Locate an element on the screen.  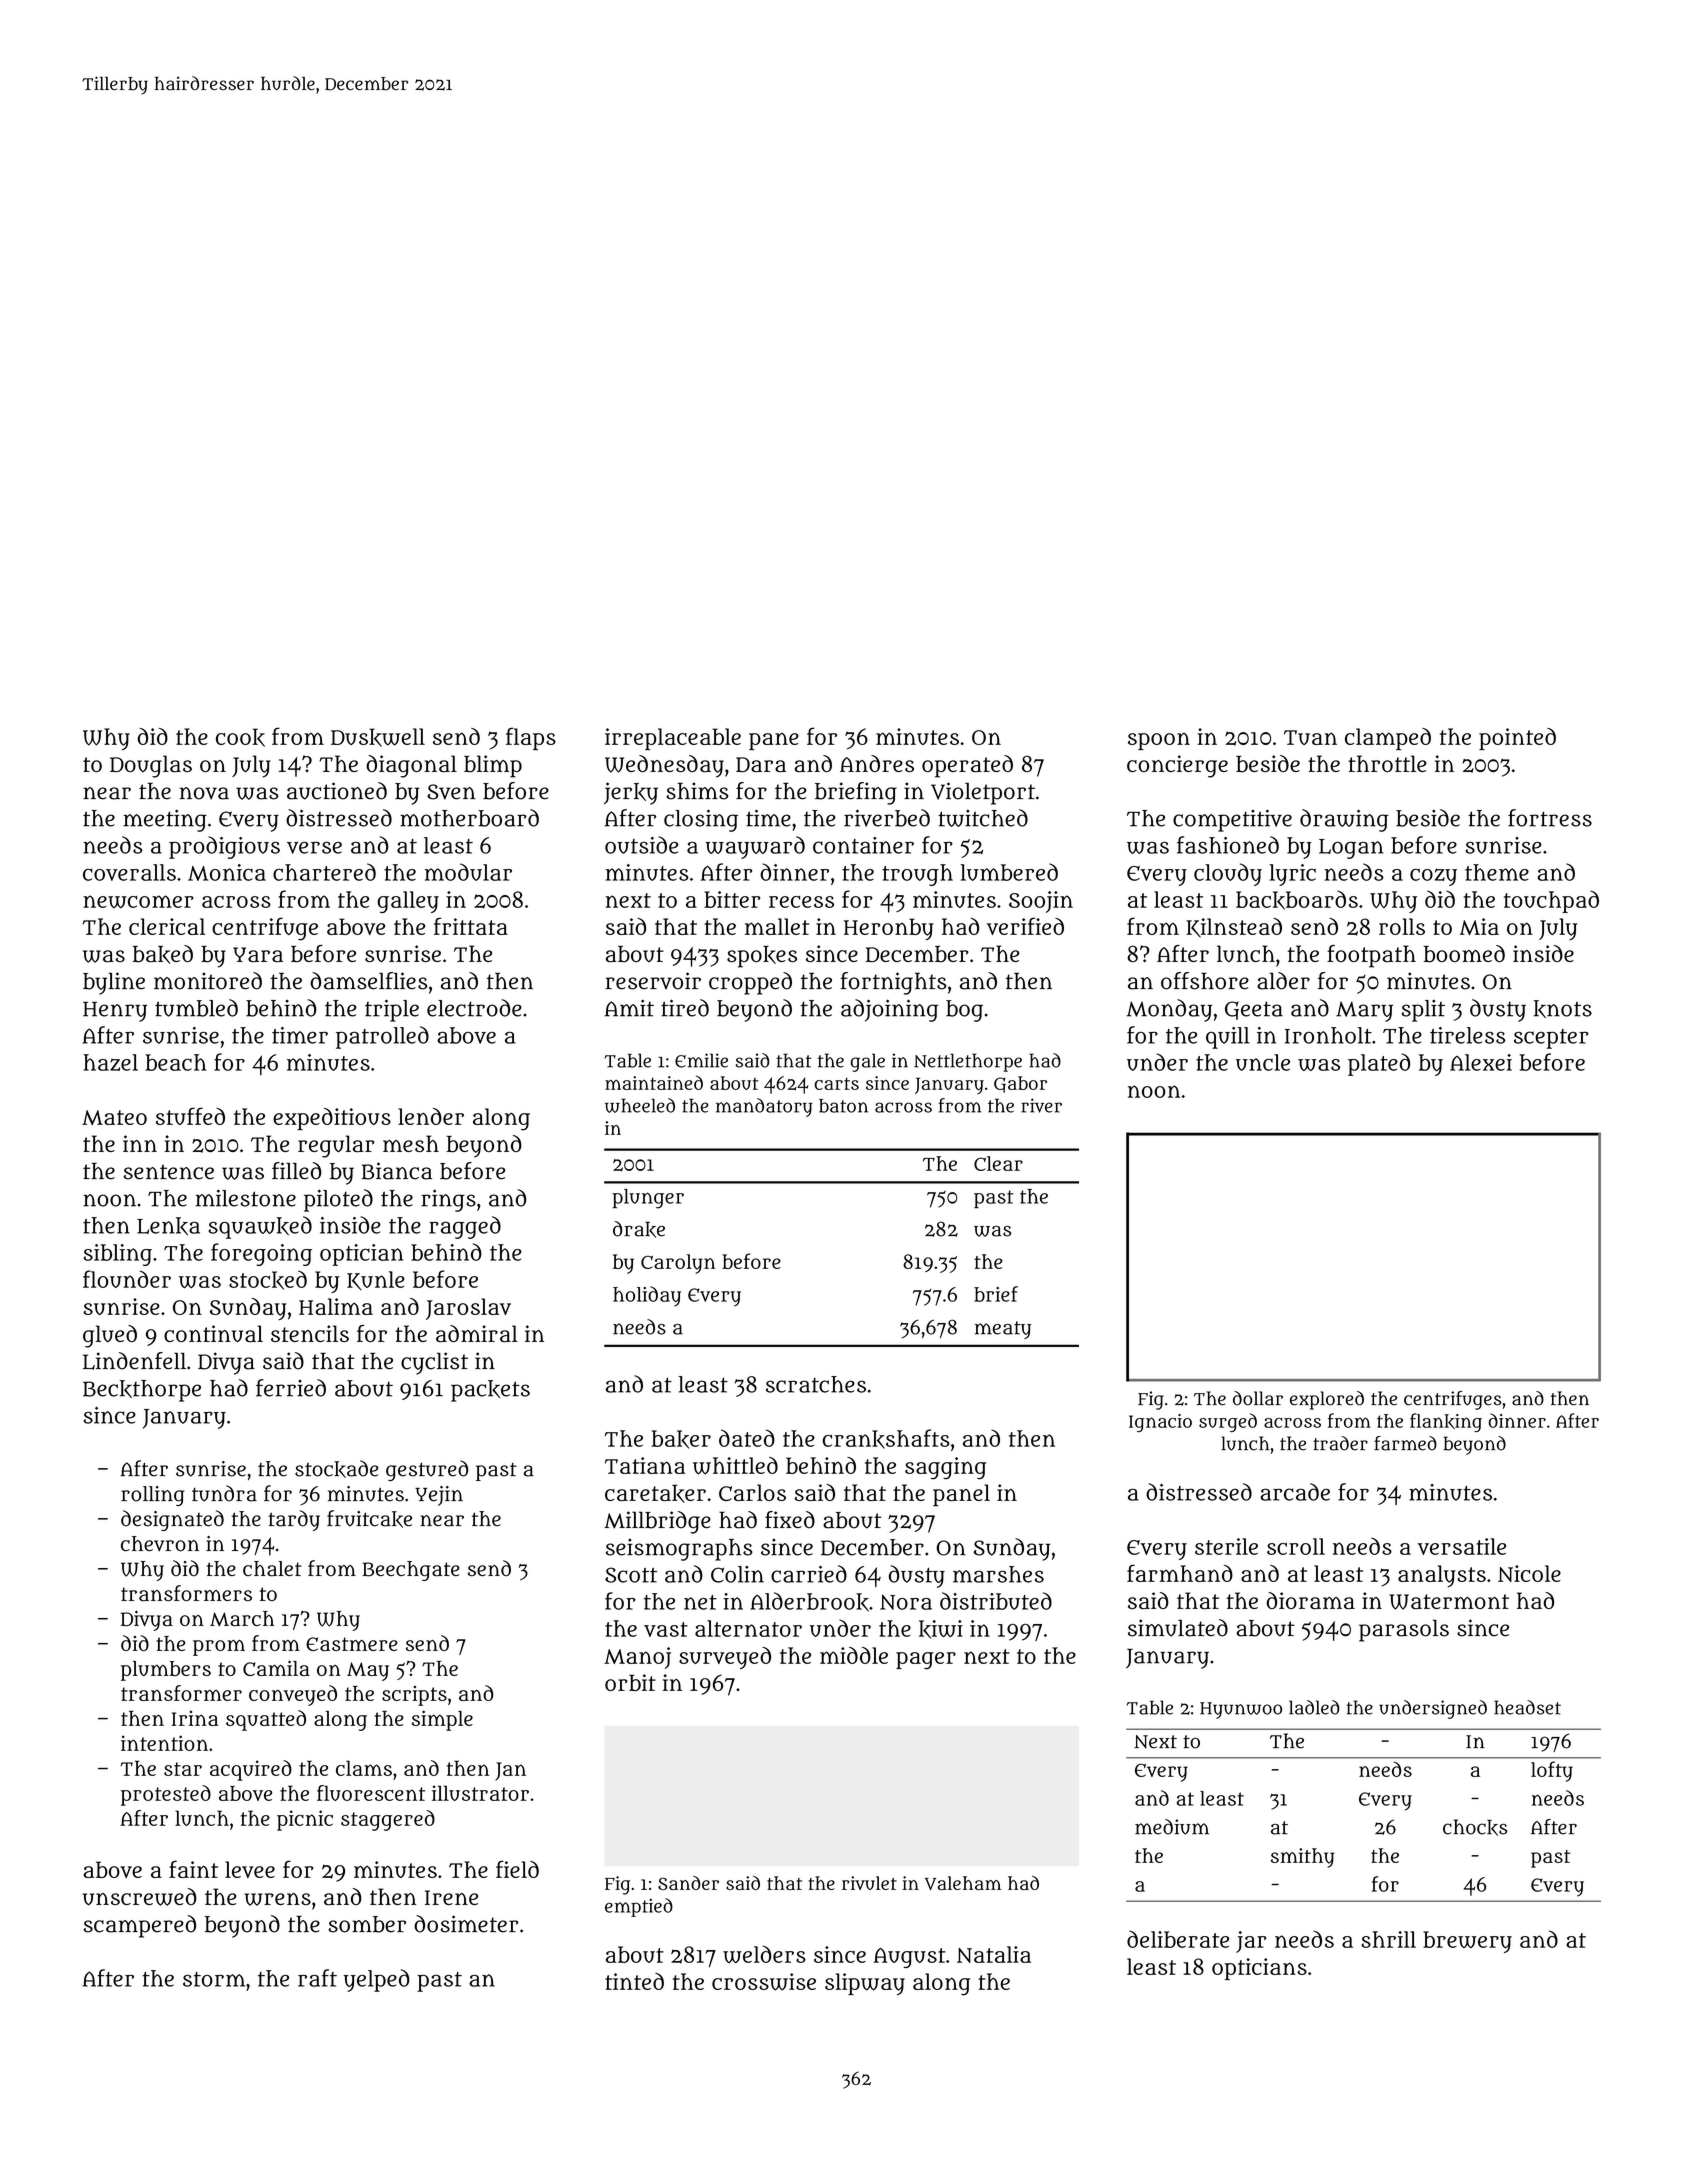
Andres is located at coordinates (877, 763).
